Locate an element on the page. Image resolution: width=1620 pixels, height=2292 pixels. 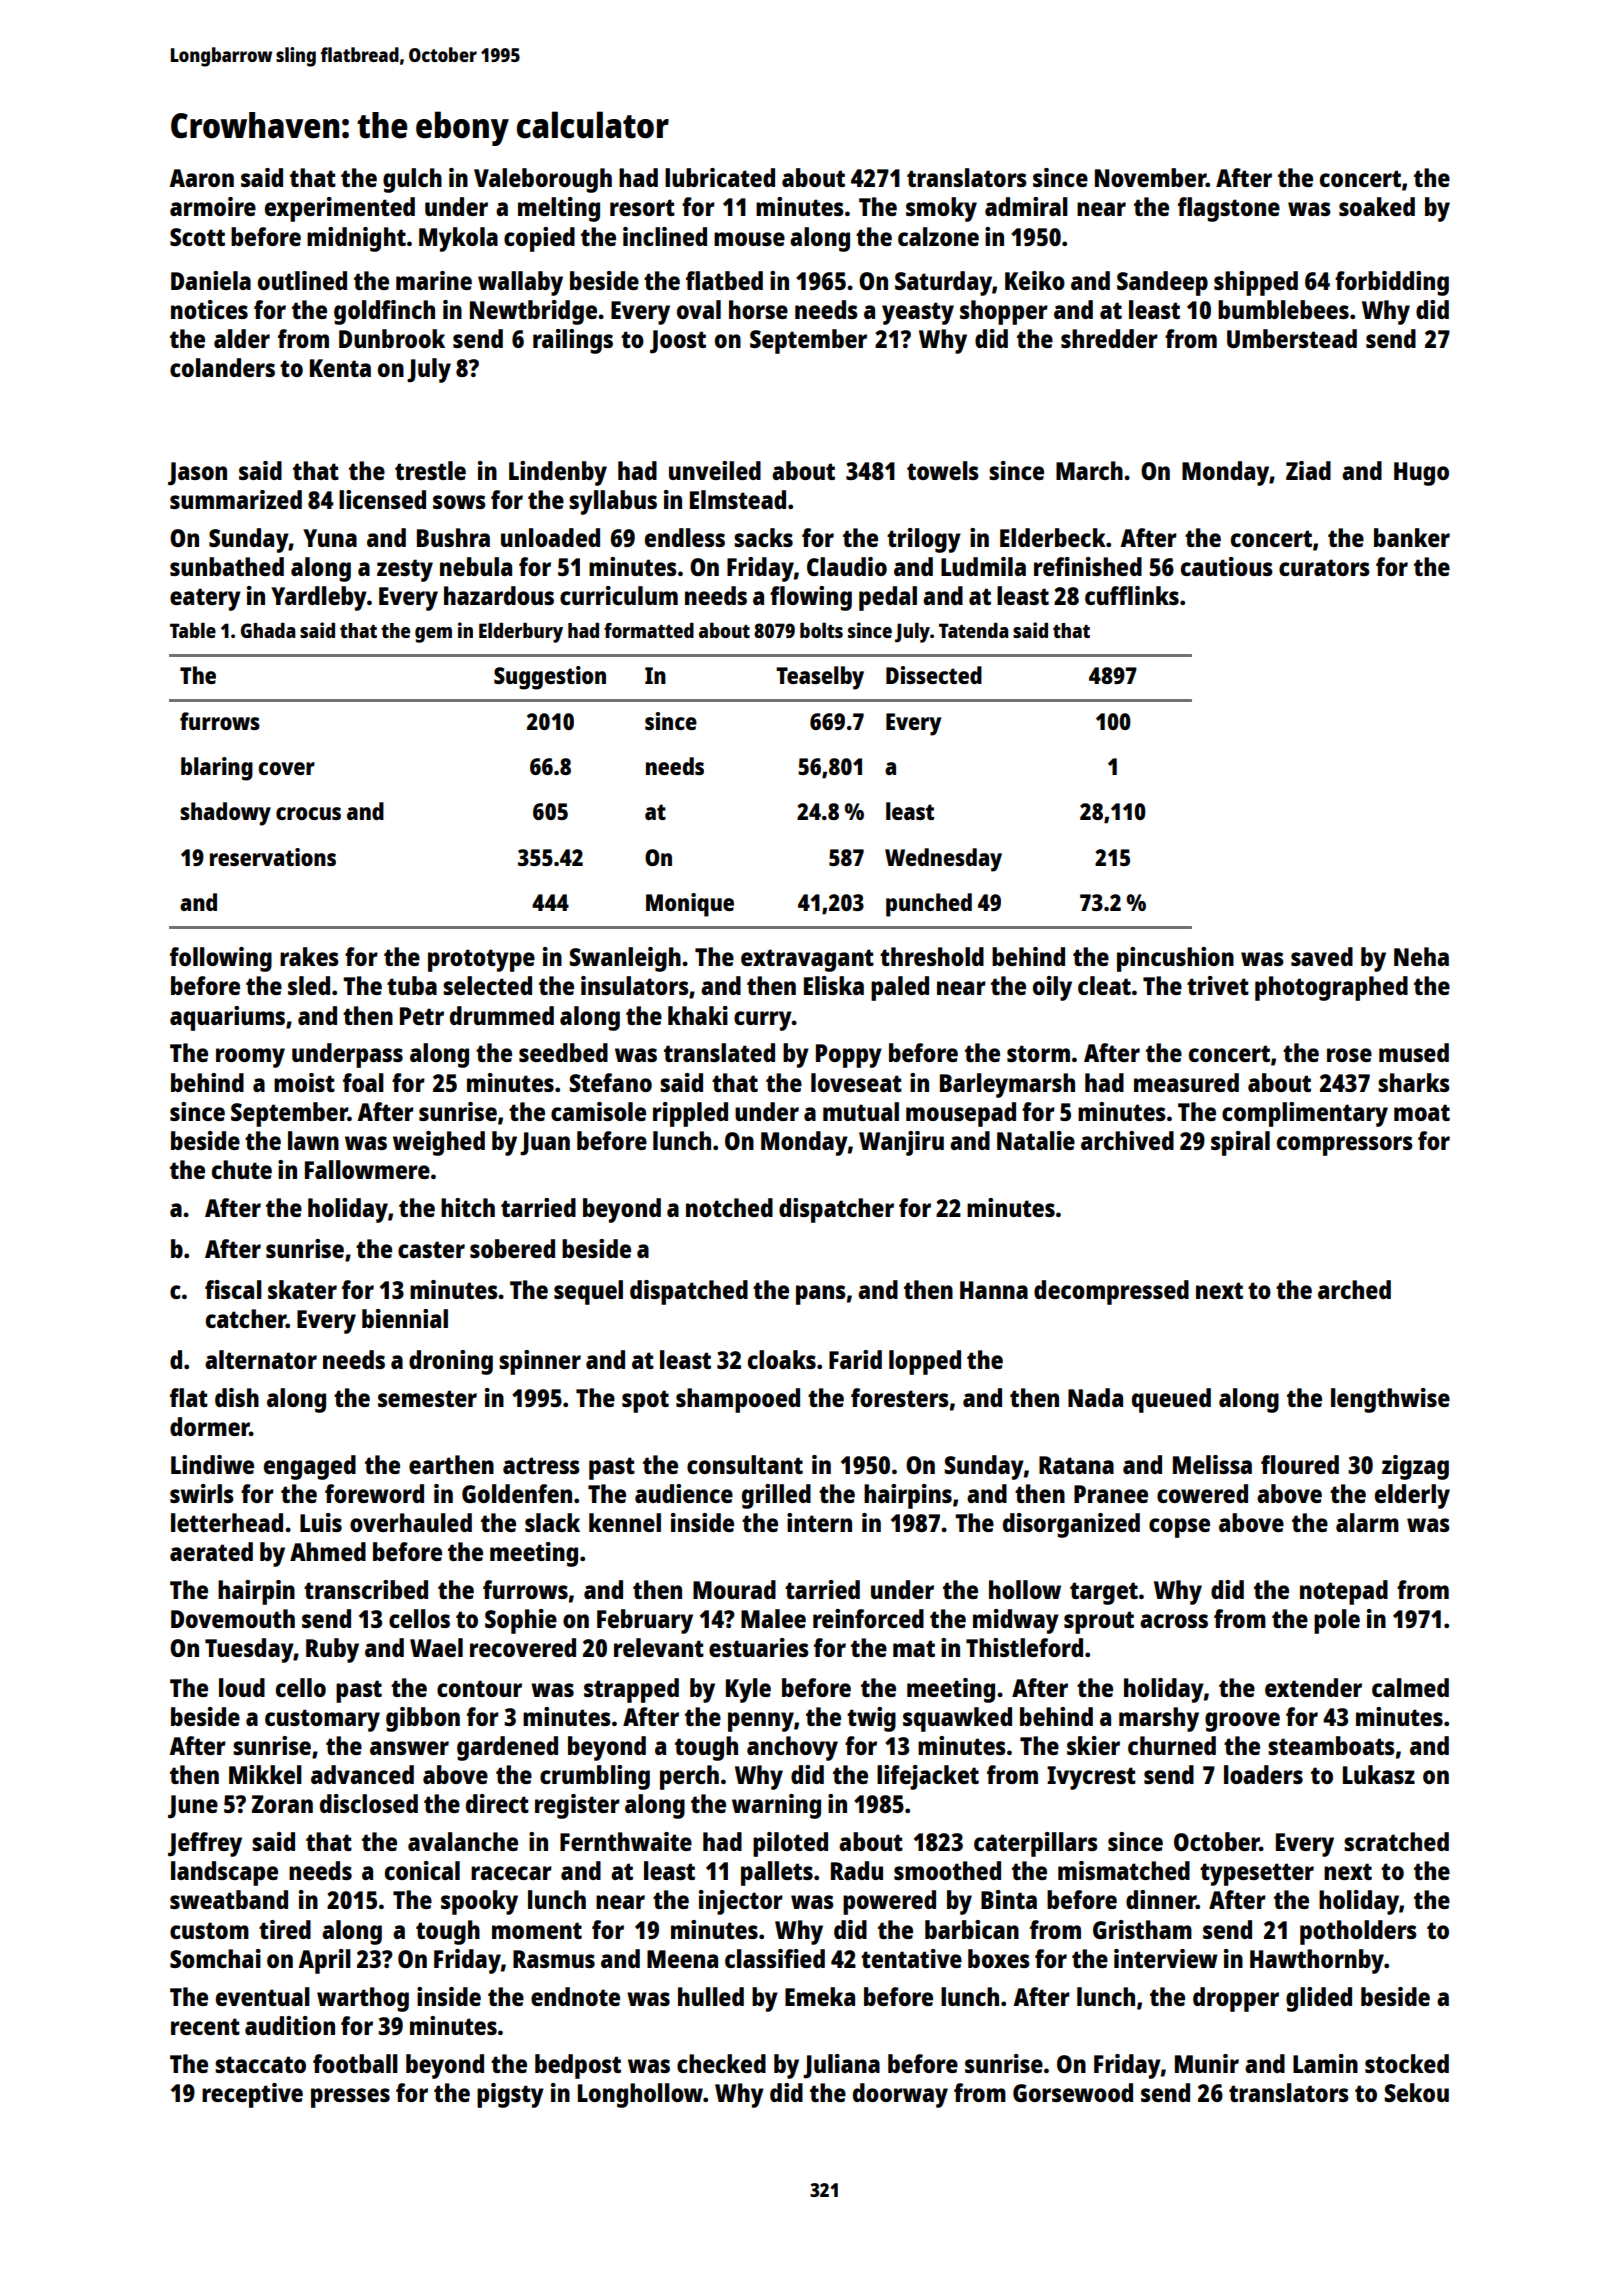
Petr is located at coordinates (422, 1016).
